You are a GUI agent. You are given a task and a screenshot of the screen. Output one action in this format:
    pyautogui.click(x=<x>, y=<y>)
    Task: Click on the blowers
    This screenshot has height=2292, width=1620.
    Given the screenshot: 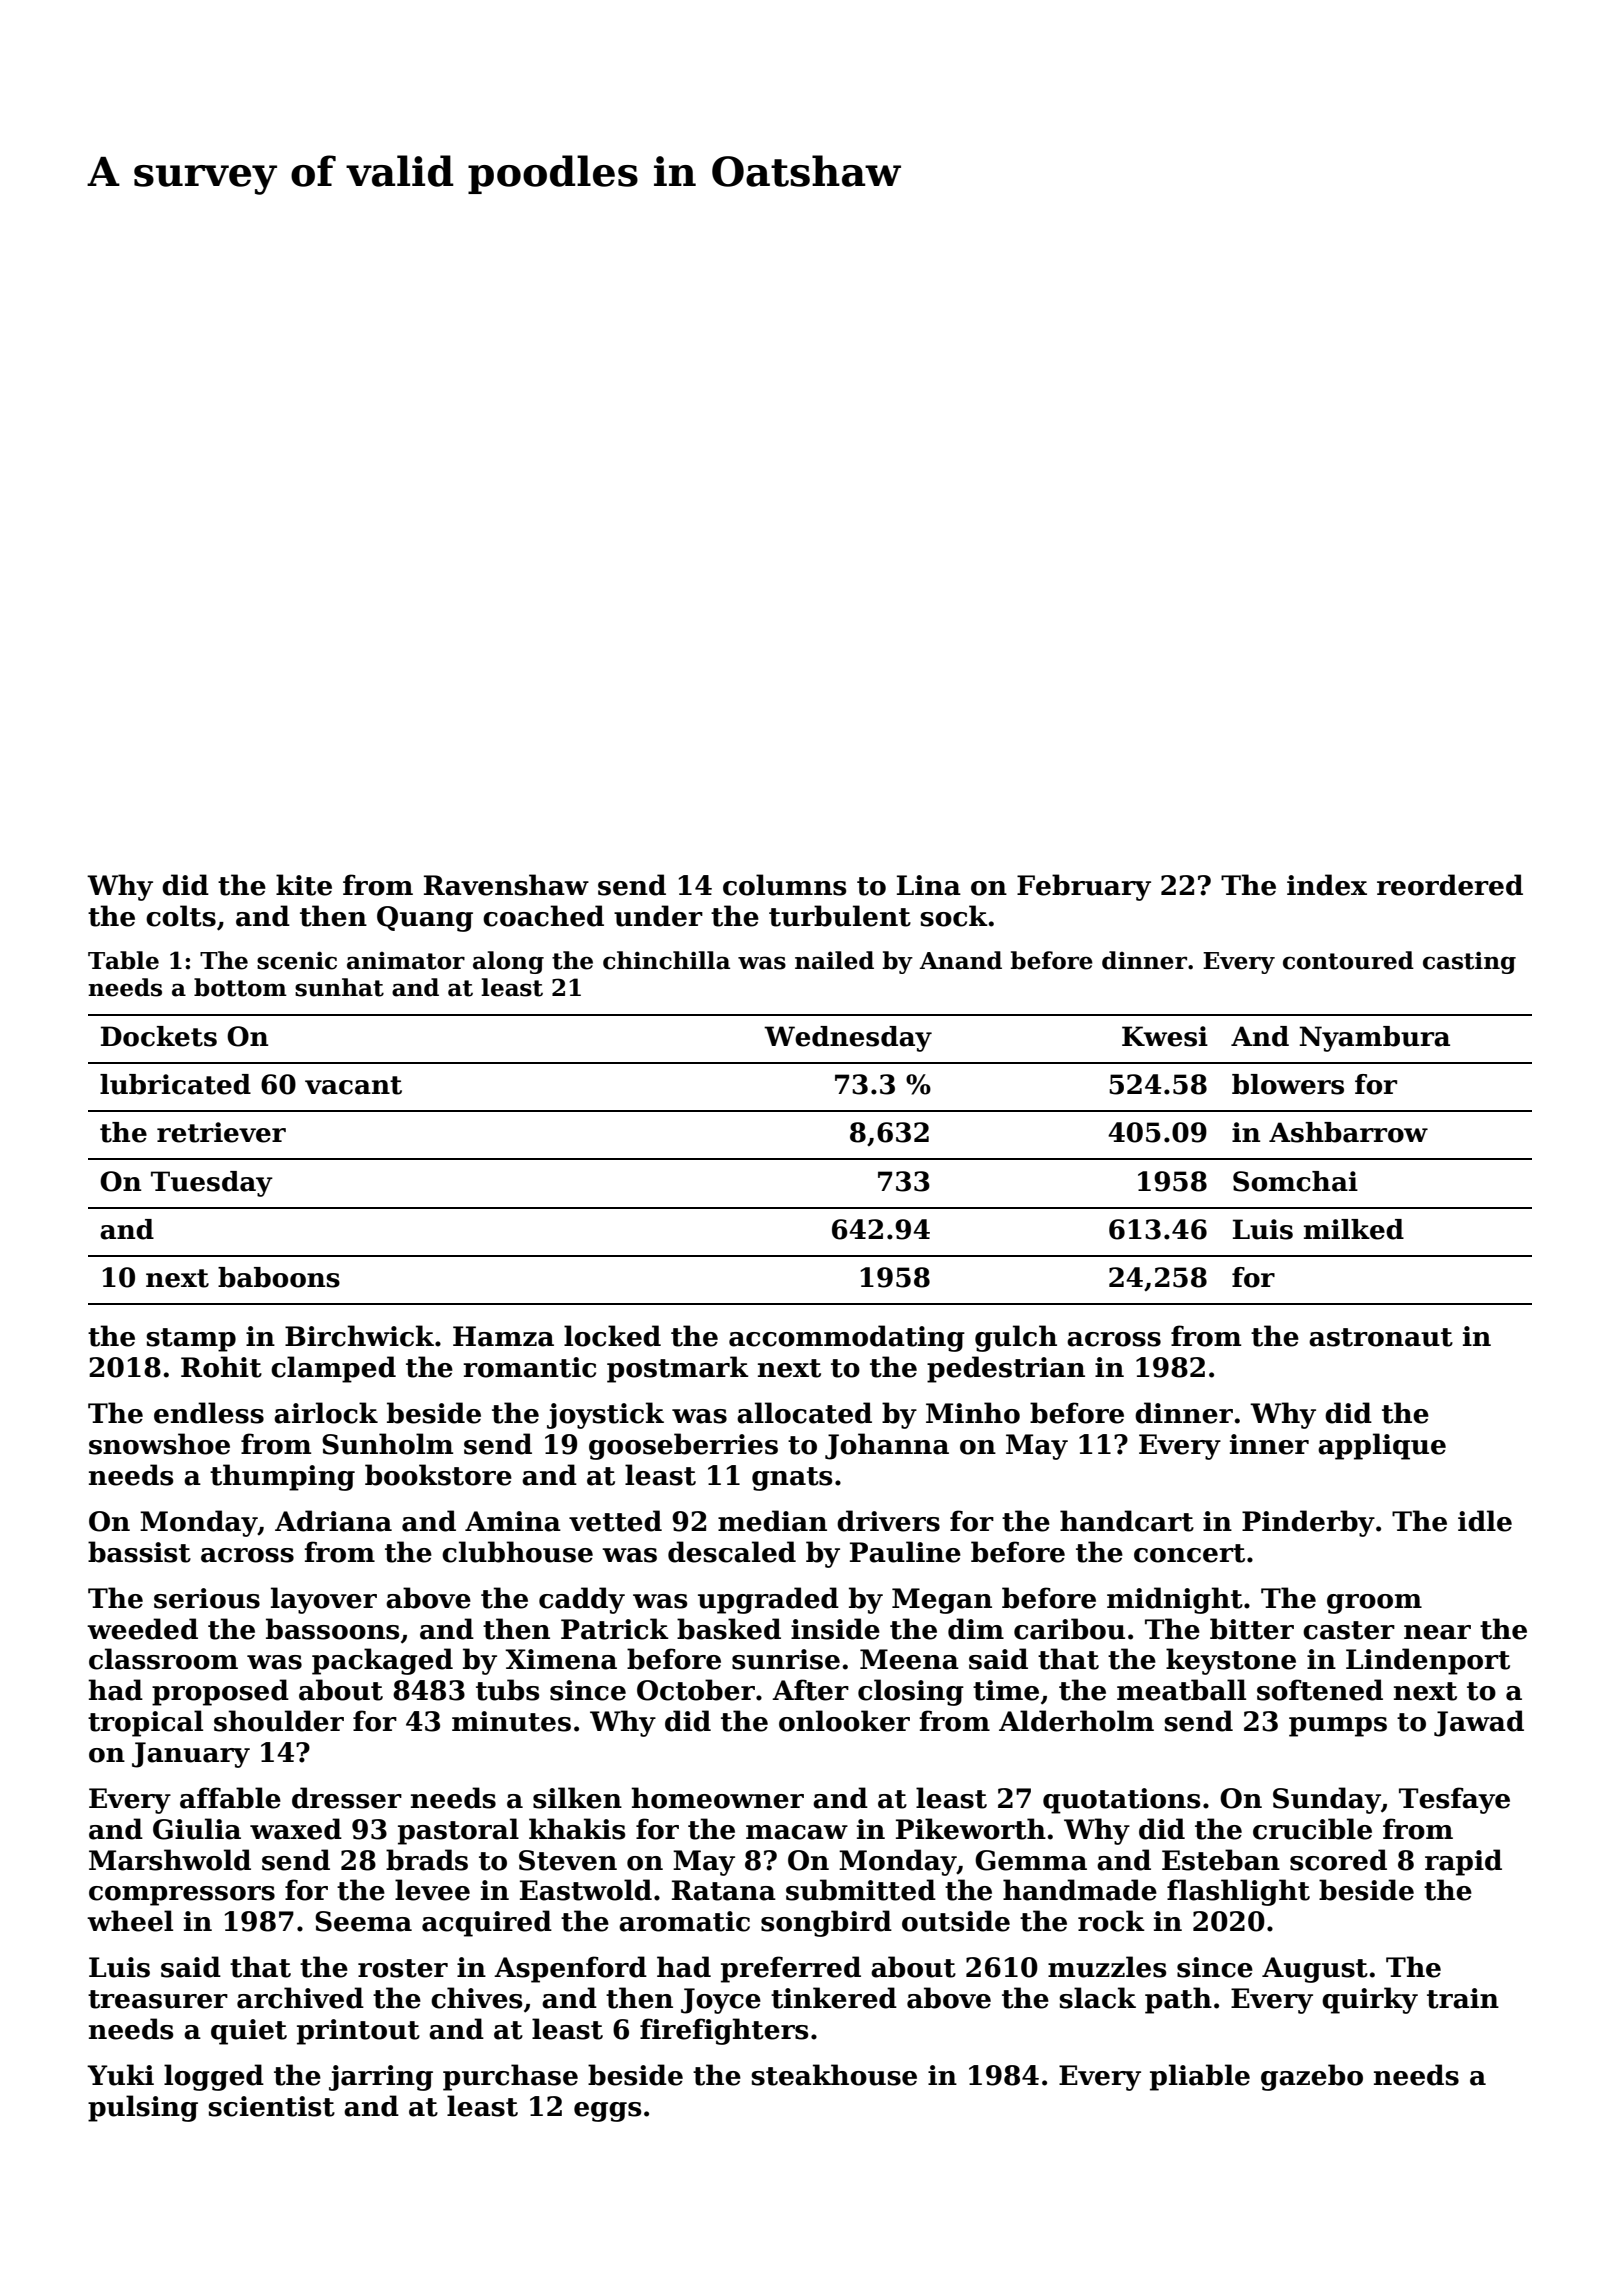 What is the action you would take?
    pyautogui.click(x=1288, y=1084)
